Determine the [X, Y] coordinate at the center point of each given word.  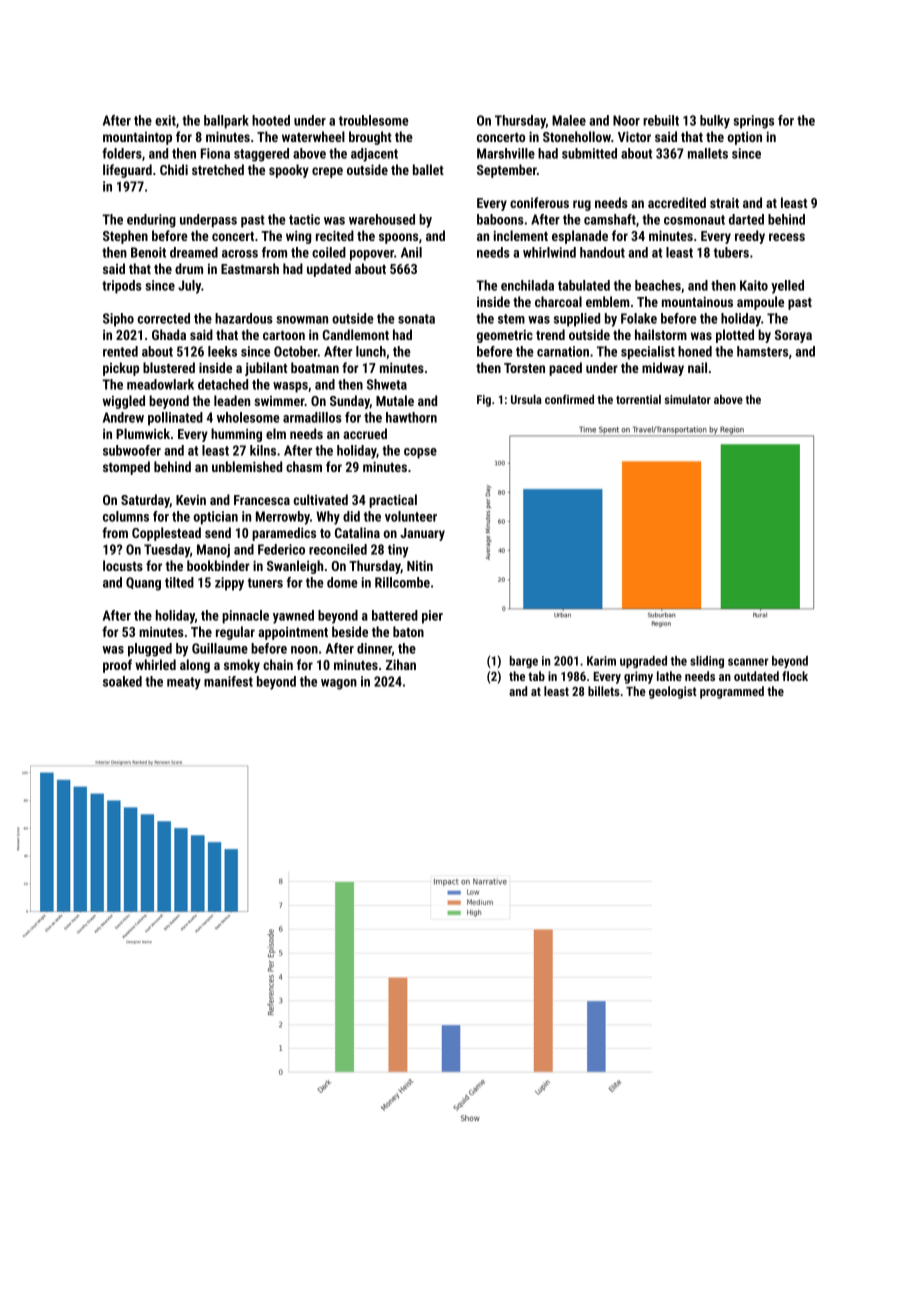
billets [604, 691]
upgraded [643, 662]
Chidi [174, 169]
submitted [589, 153]
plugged [150, 650]
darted [746, 219]
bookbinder [218, 565]
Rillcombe [402, 582]
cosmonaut [694, 220]
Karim [601, 661]
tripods [122, 287]
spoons [398, 238]
